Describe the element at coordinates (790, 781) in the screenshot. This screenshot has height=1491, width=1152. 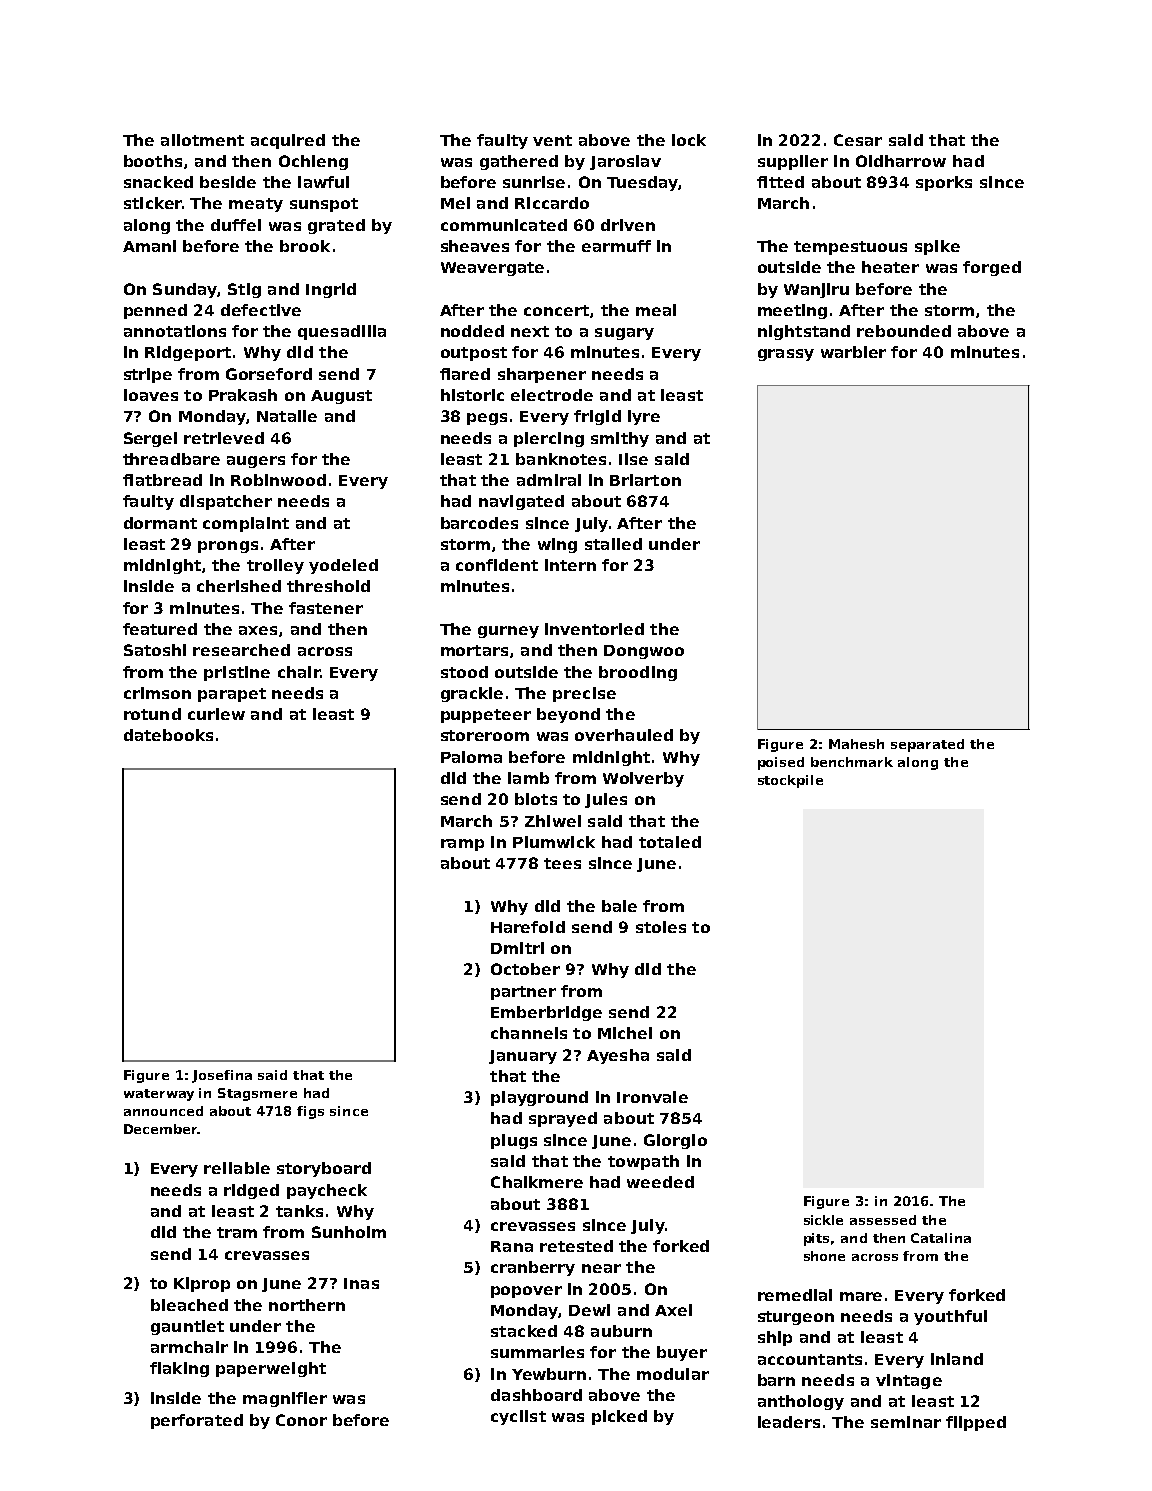
I see `stockpile` at that location.
